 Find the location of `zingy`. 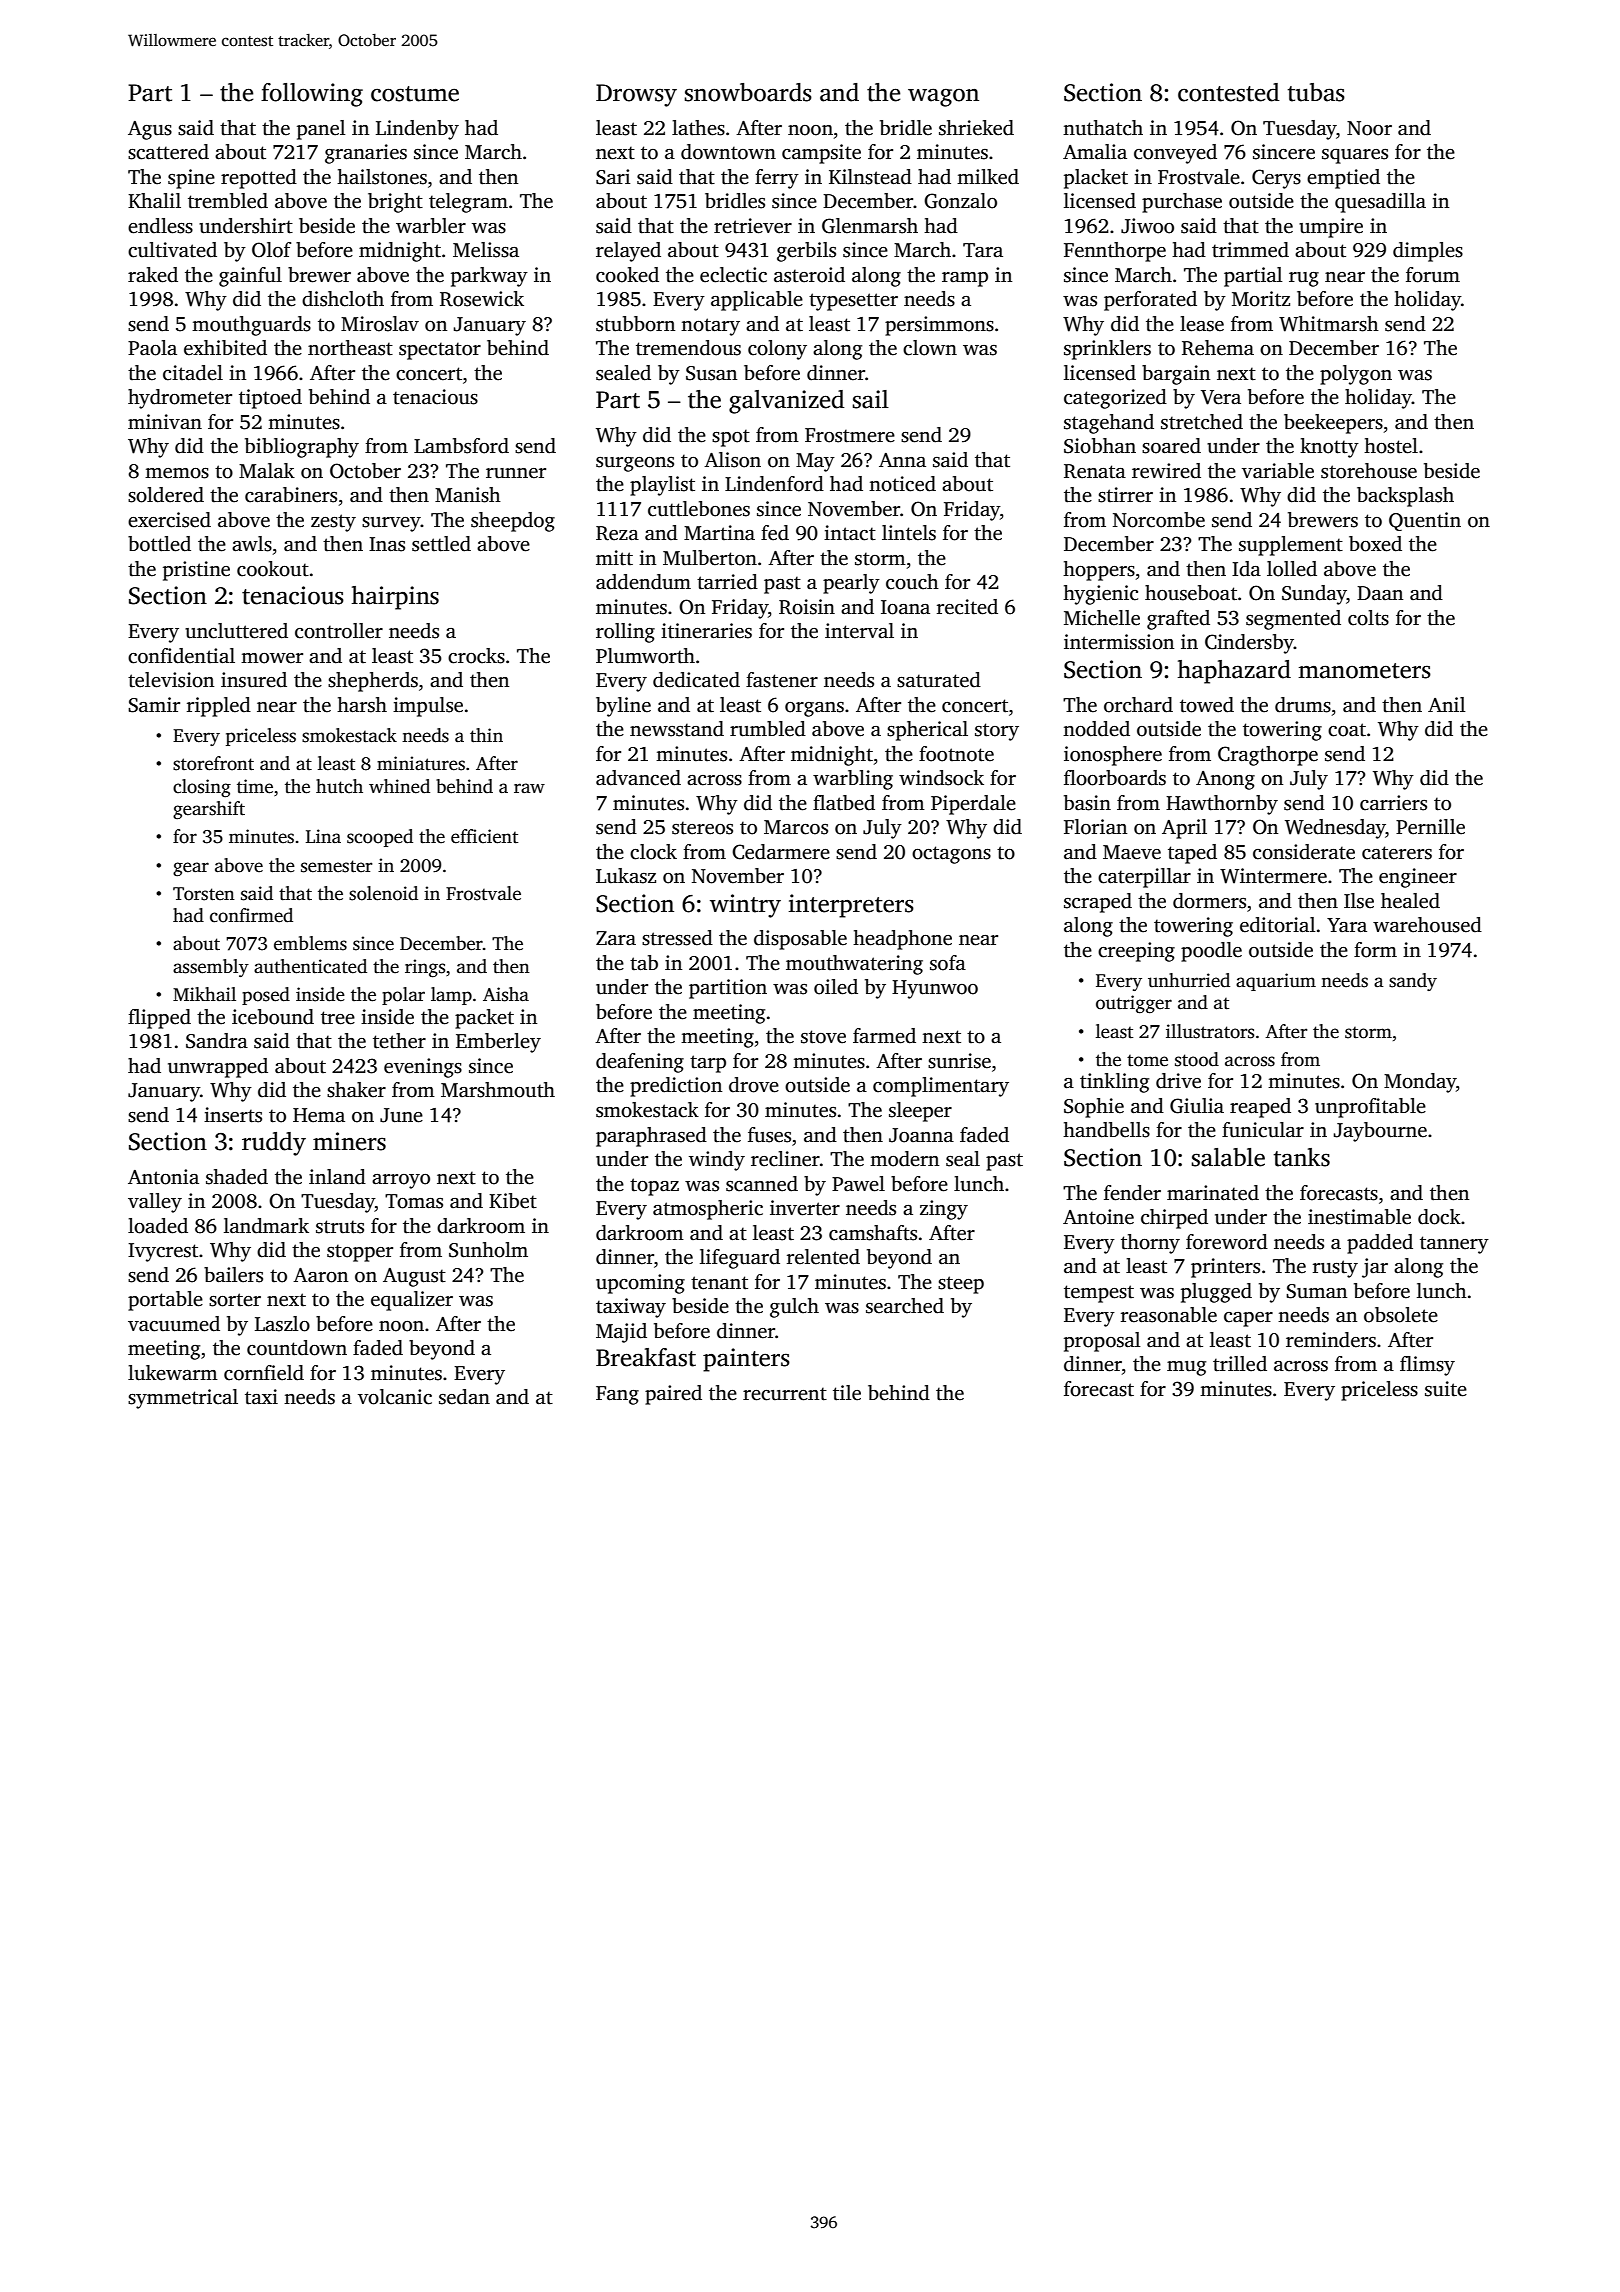

zingy is located at coordinates (944, 1210).
